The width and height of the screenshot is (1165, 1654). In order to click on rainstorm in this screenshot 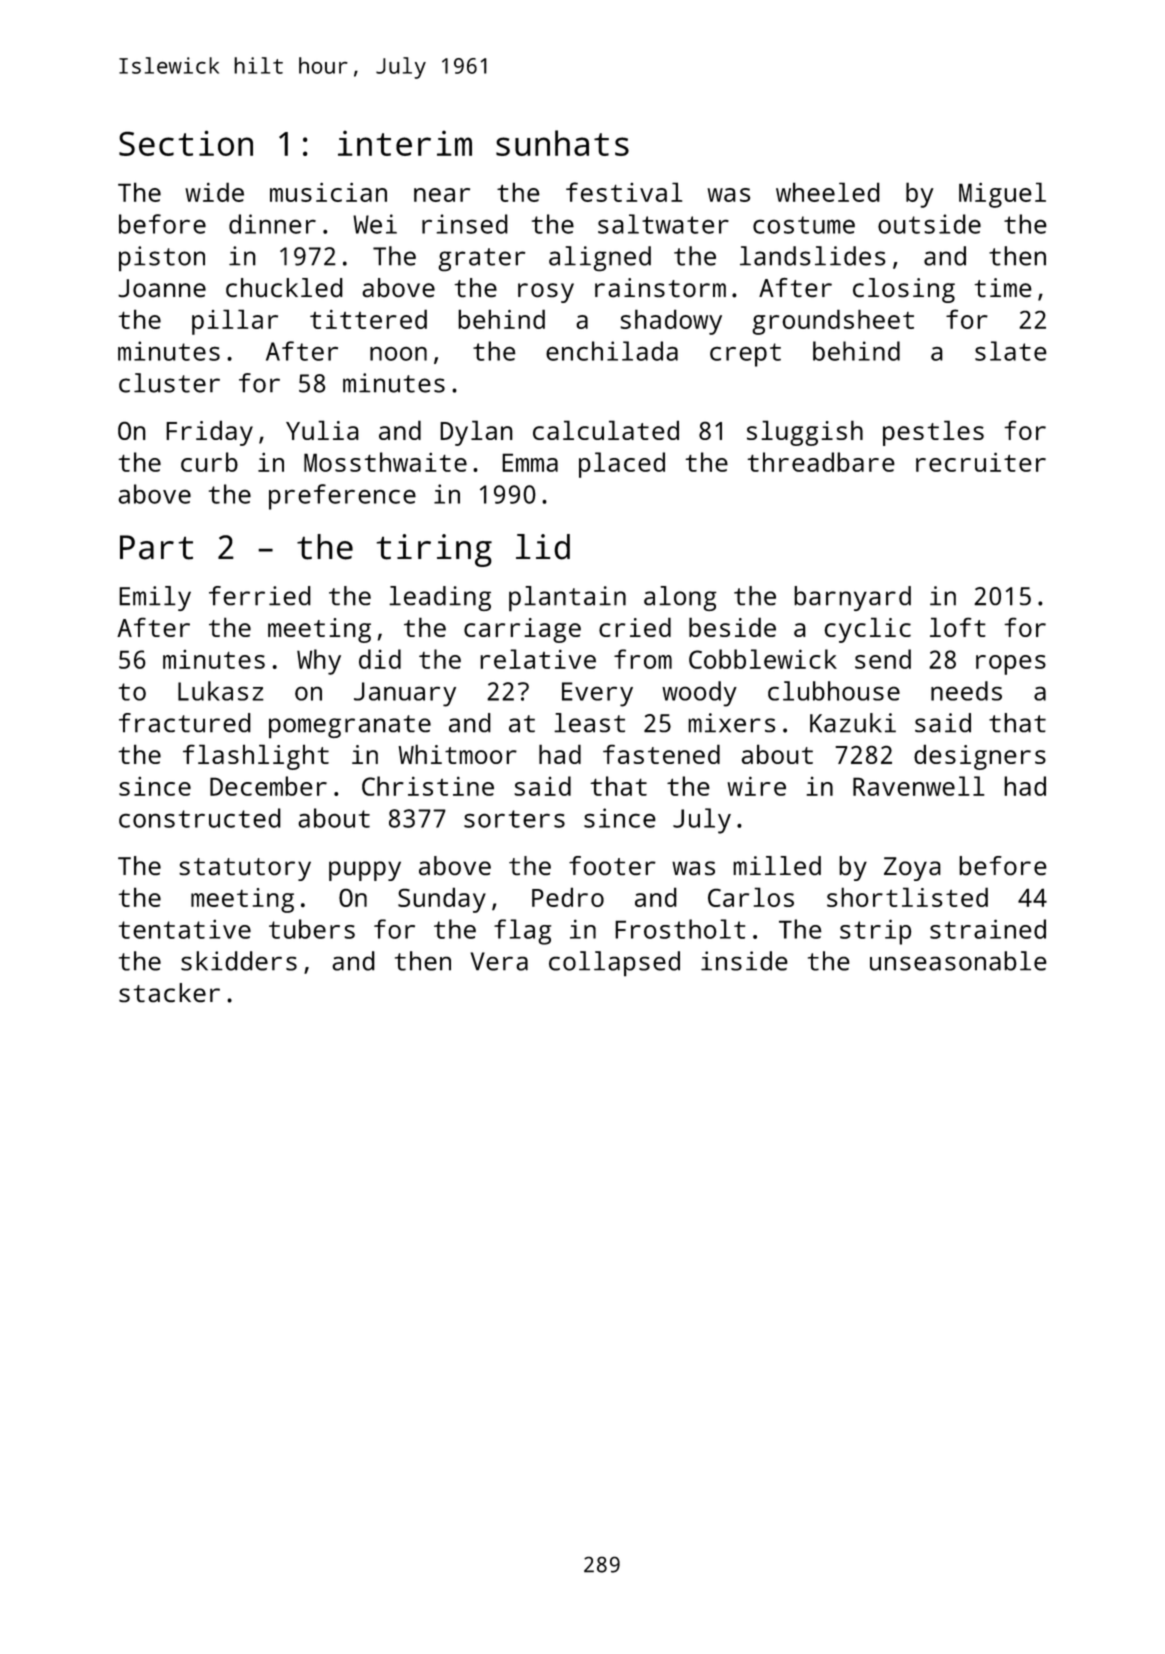, I will do `click(660, 287)`.
